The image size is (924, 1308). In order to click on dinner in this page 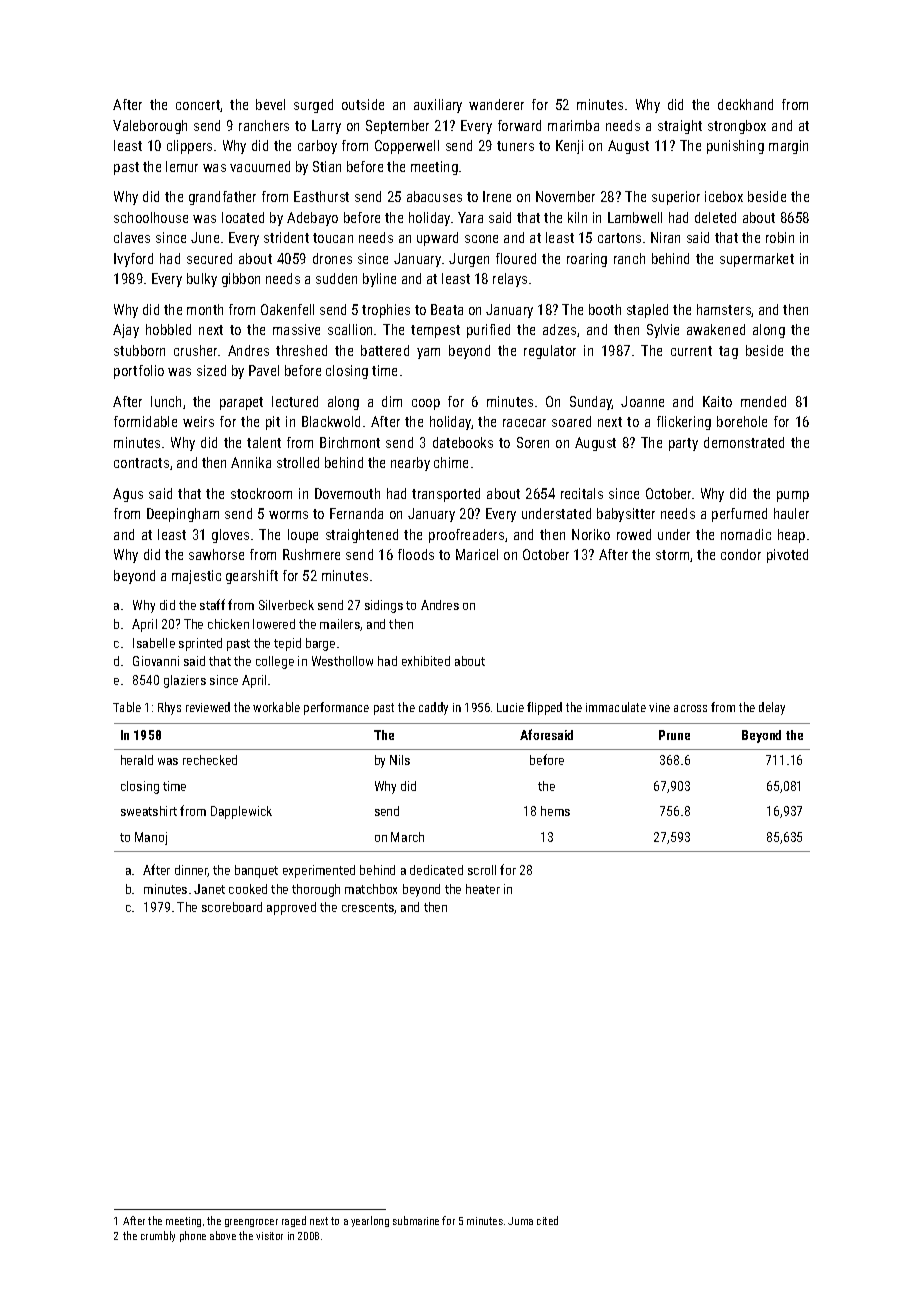, I will do `click(191, 871)`.
